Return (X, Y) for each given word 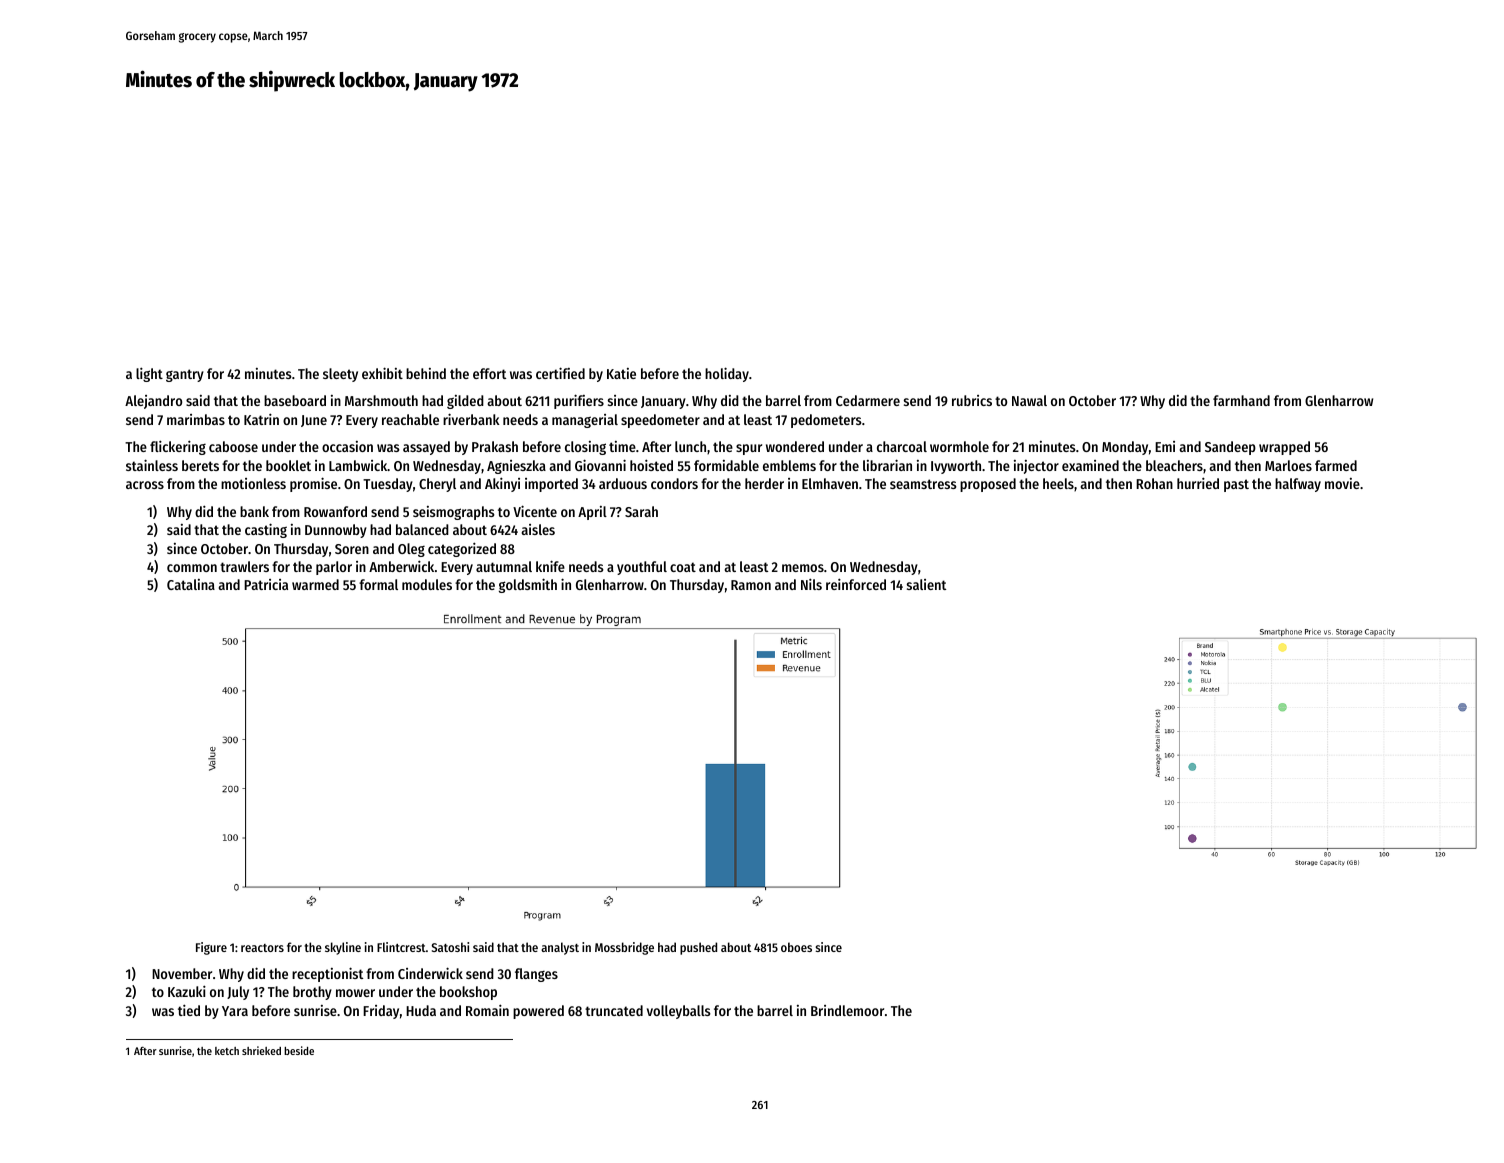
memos (803, 568)
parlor (334, 568)
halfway (1298, 485)
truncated (614, 1010)
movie (1342, 483)
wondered (795, 446)
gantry (185, 375)
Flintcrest (401, 947)
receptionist (327, 974)
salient (926, 584)
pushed (698, 948)
